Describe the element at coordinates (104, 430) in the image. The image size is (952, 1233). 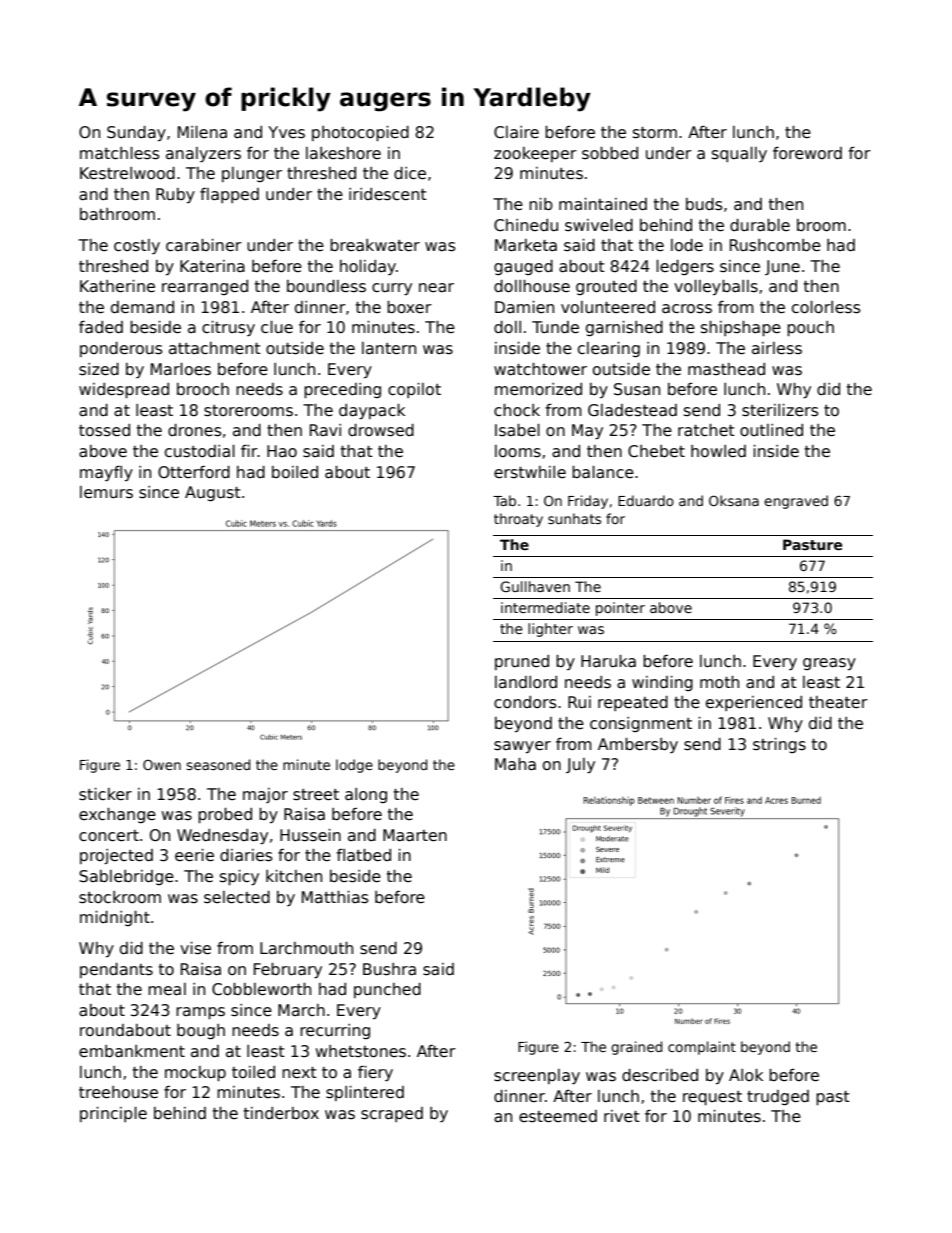
I see `tossed` at that location.
